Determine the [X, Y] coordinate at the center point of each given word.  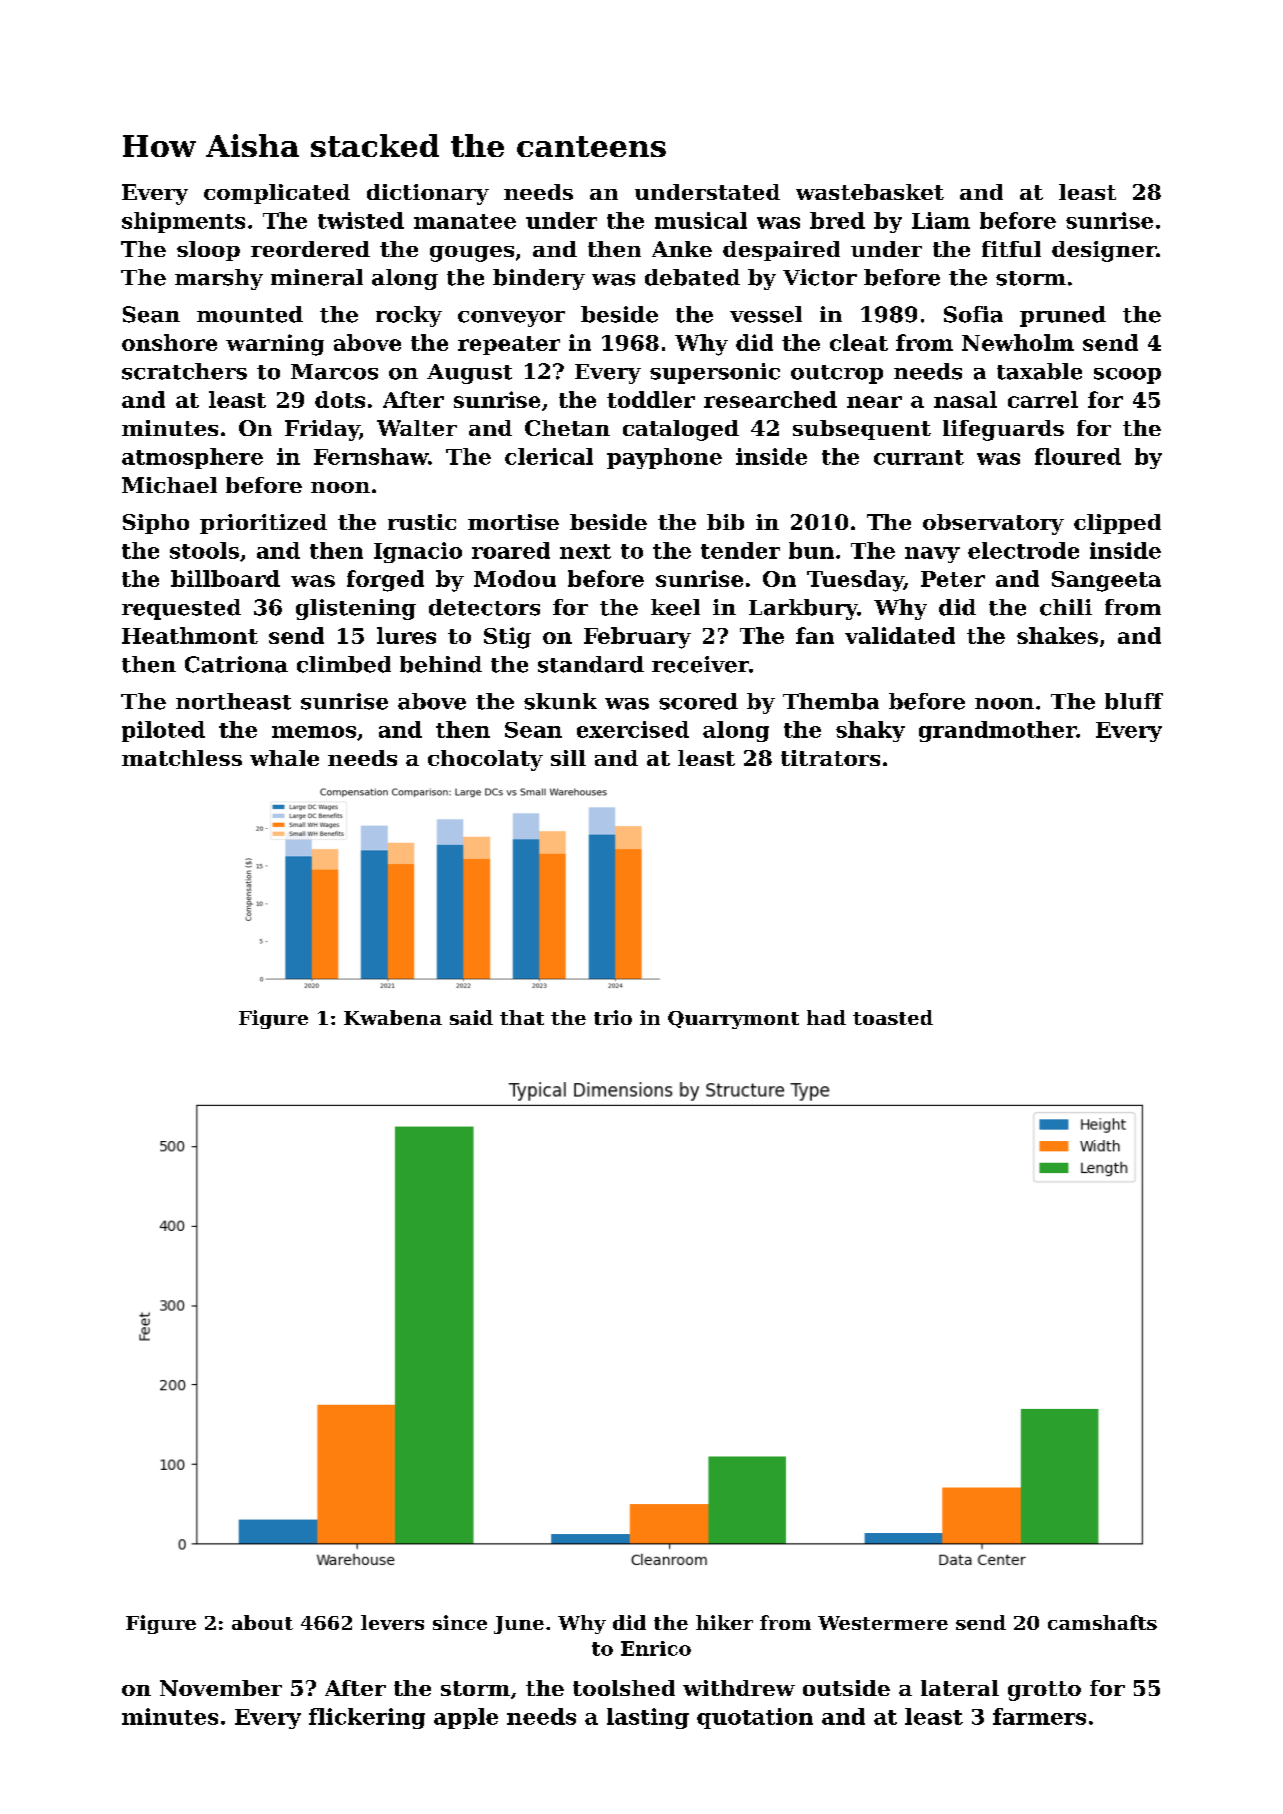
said [471, 1017]
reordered [310, 249]
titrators [830, 758]
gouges [472, 254]
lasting [648, 1718]
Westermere [883, 1623]
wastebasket [870, 192]
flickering [367, 1718]
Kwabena [393, 1017]
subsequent [862, 430]
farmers [1039, 1716]
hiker [724, 1622]
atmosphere [192, 458]
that [522, 1017]
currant [919, 457]
